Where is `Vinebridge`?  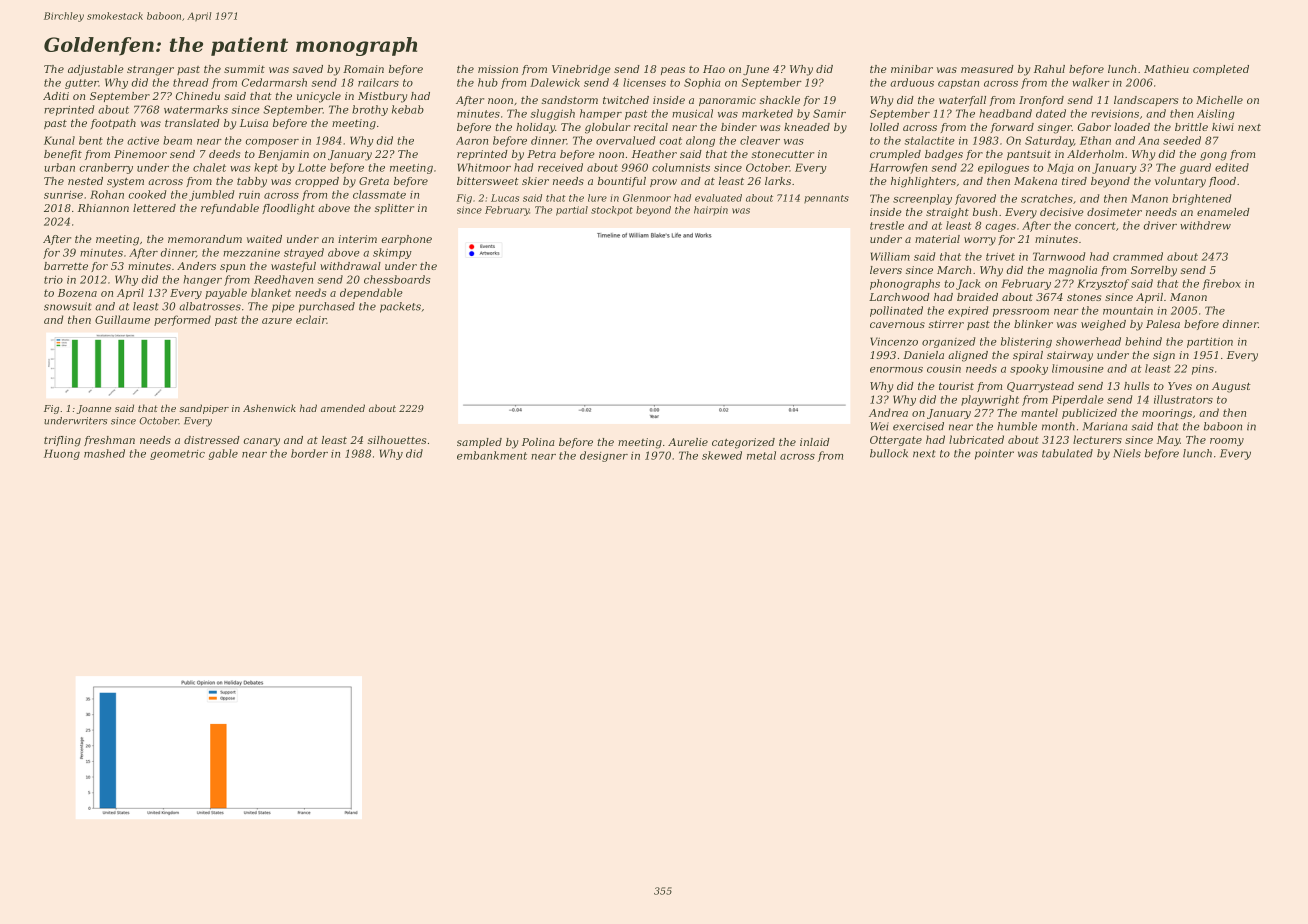 Vinebridge is located at coordinates (581, 70).
